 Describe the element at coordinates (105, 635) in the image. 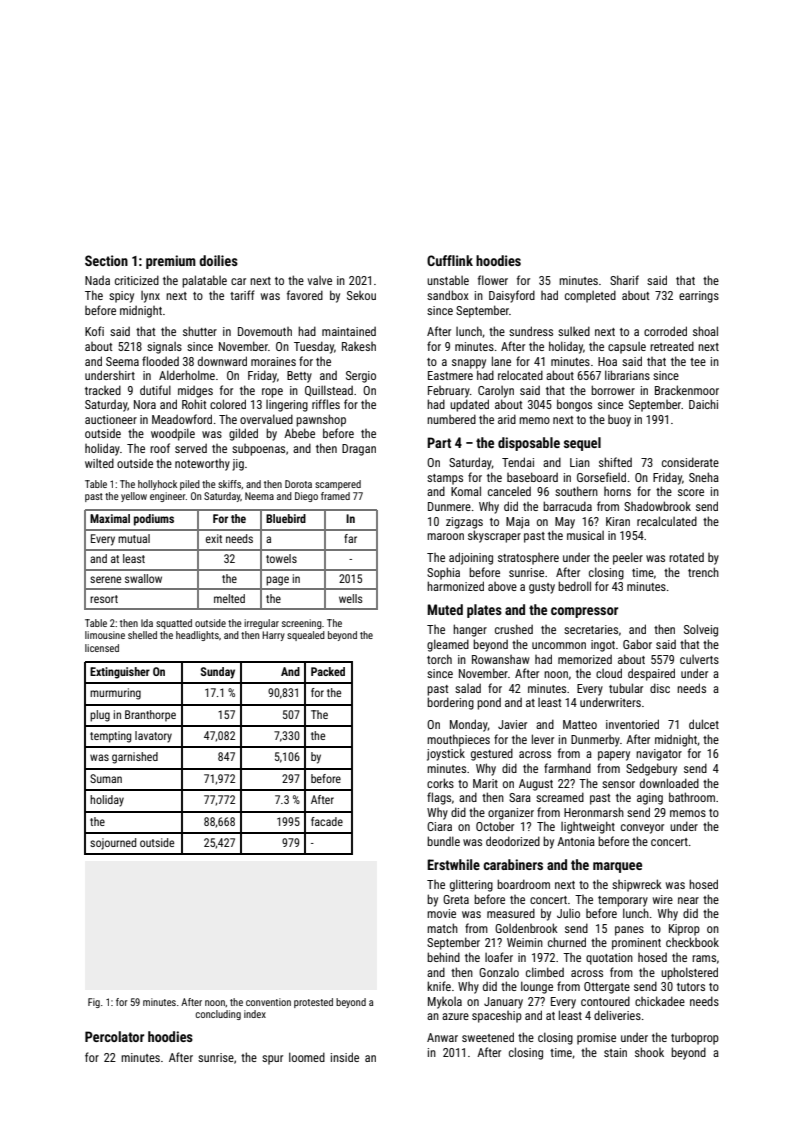

I see `limousine` at that location.
